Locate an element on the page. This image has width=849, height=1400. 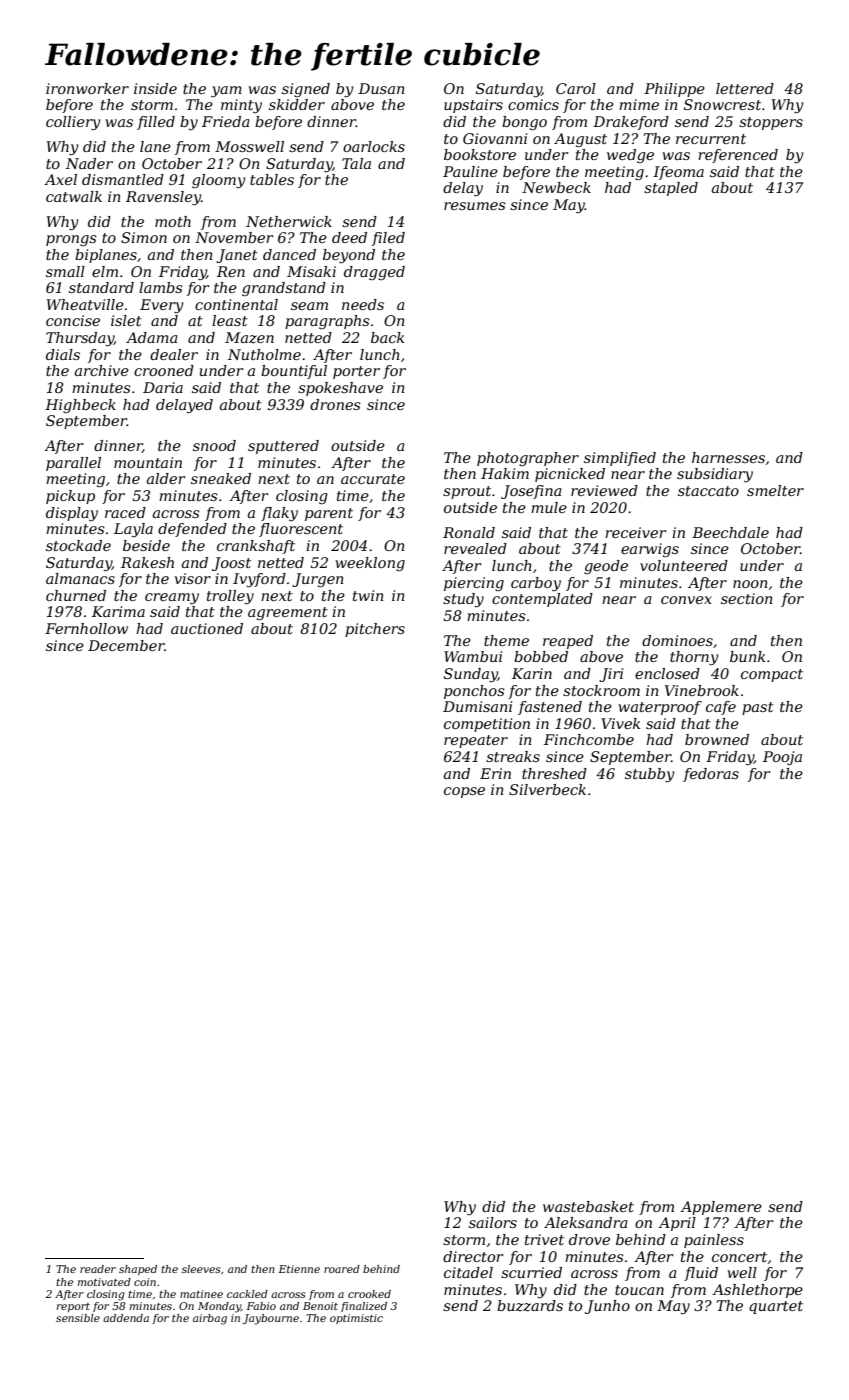
addenda is located at coordinates (126, 1318).
